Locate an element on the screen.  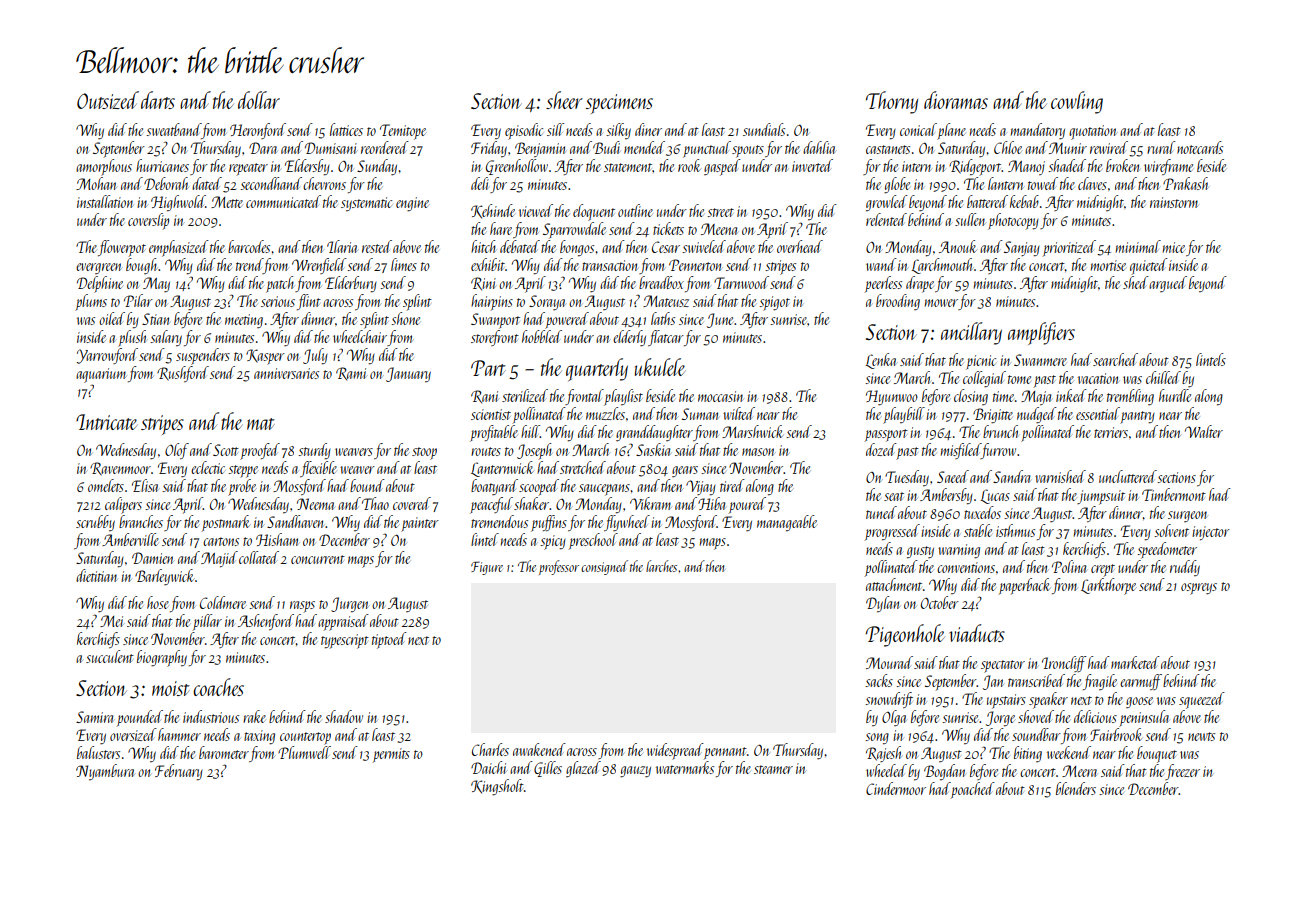
February is located at coordinates (179, 772).
